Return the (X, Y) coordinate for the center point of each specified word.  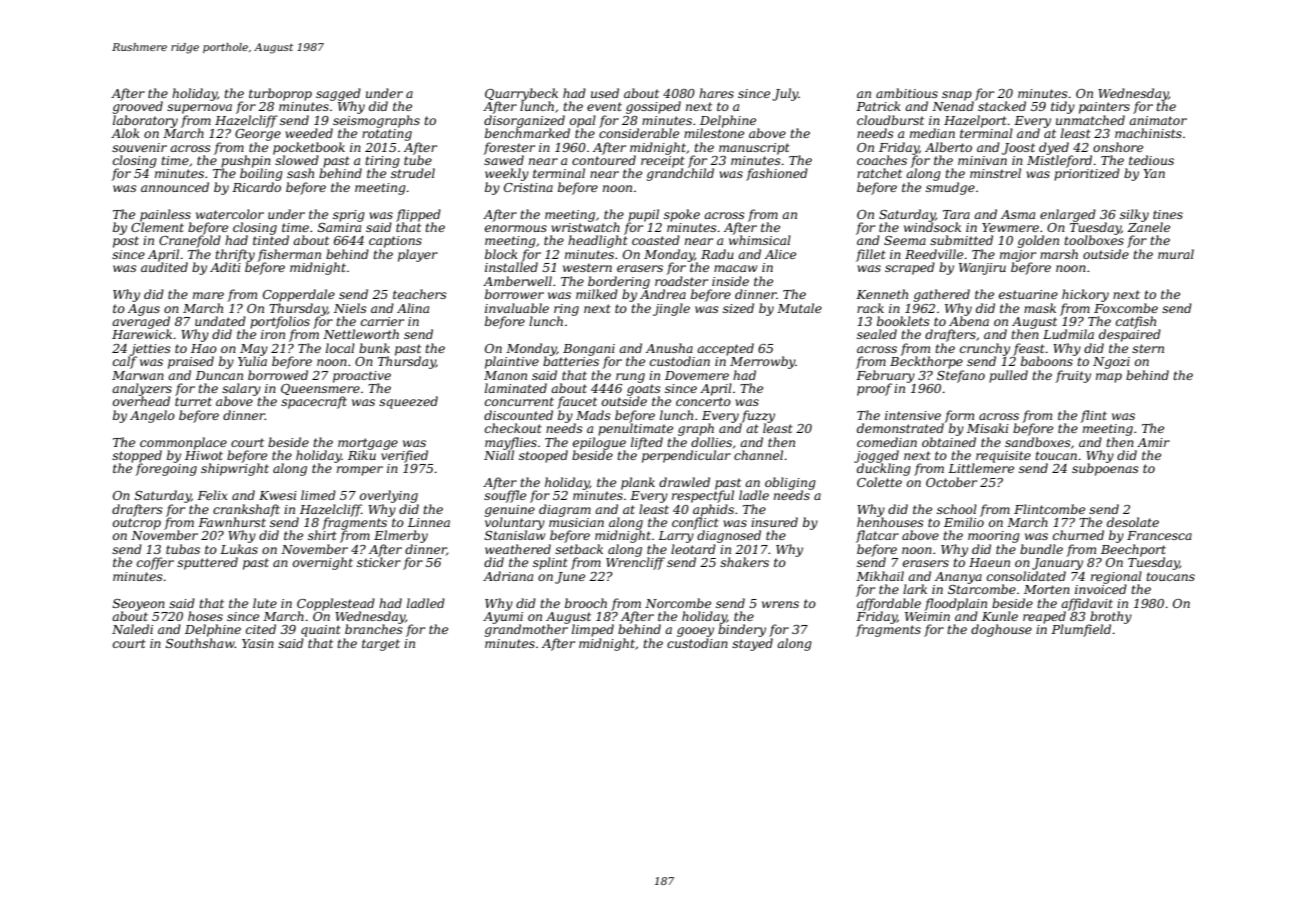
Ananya (958, 578)
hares (716, 93)
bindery (742, 630)
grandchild (680, 174)
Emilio (964, 522)
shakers (744, 562)
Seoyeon (139, 605)
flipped (418, 215)
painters (1104, 108)
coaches (882, 160)
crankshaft (246, 510)
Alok (125, 133)
